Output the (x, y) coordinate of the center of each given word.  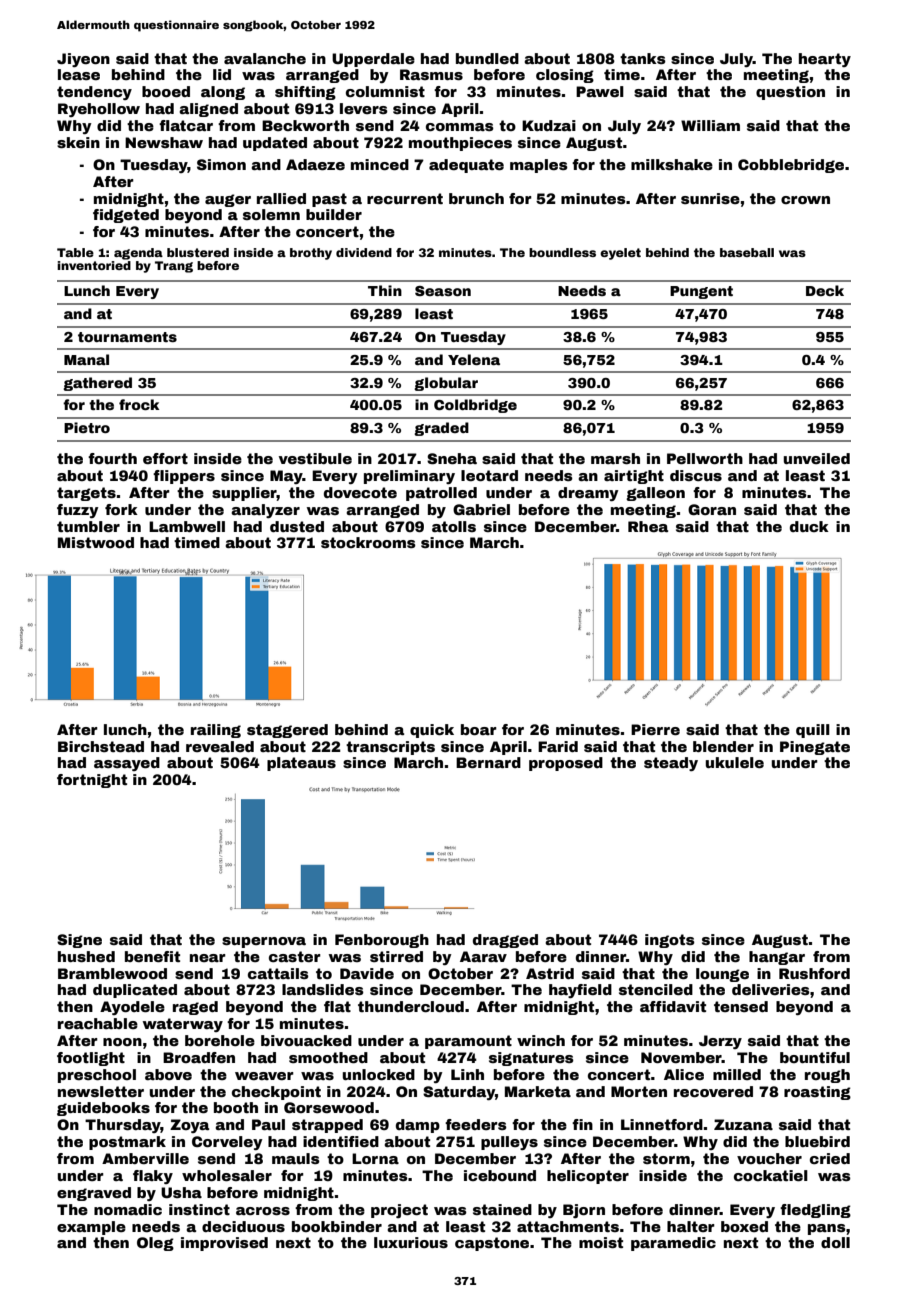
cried (830, 1158)
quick (432, 731)
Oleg (155, 1244)
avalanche (265, 58)
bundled (487, 58)
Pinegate (815, 748)
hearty (825, 60)
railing (216, 731)
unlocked (379, 1074)
